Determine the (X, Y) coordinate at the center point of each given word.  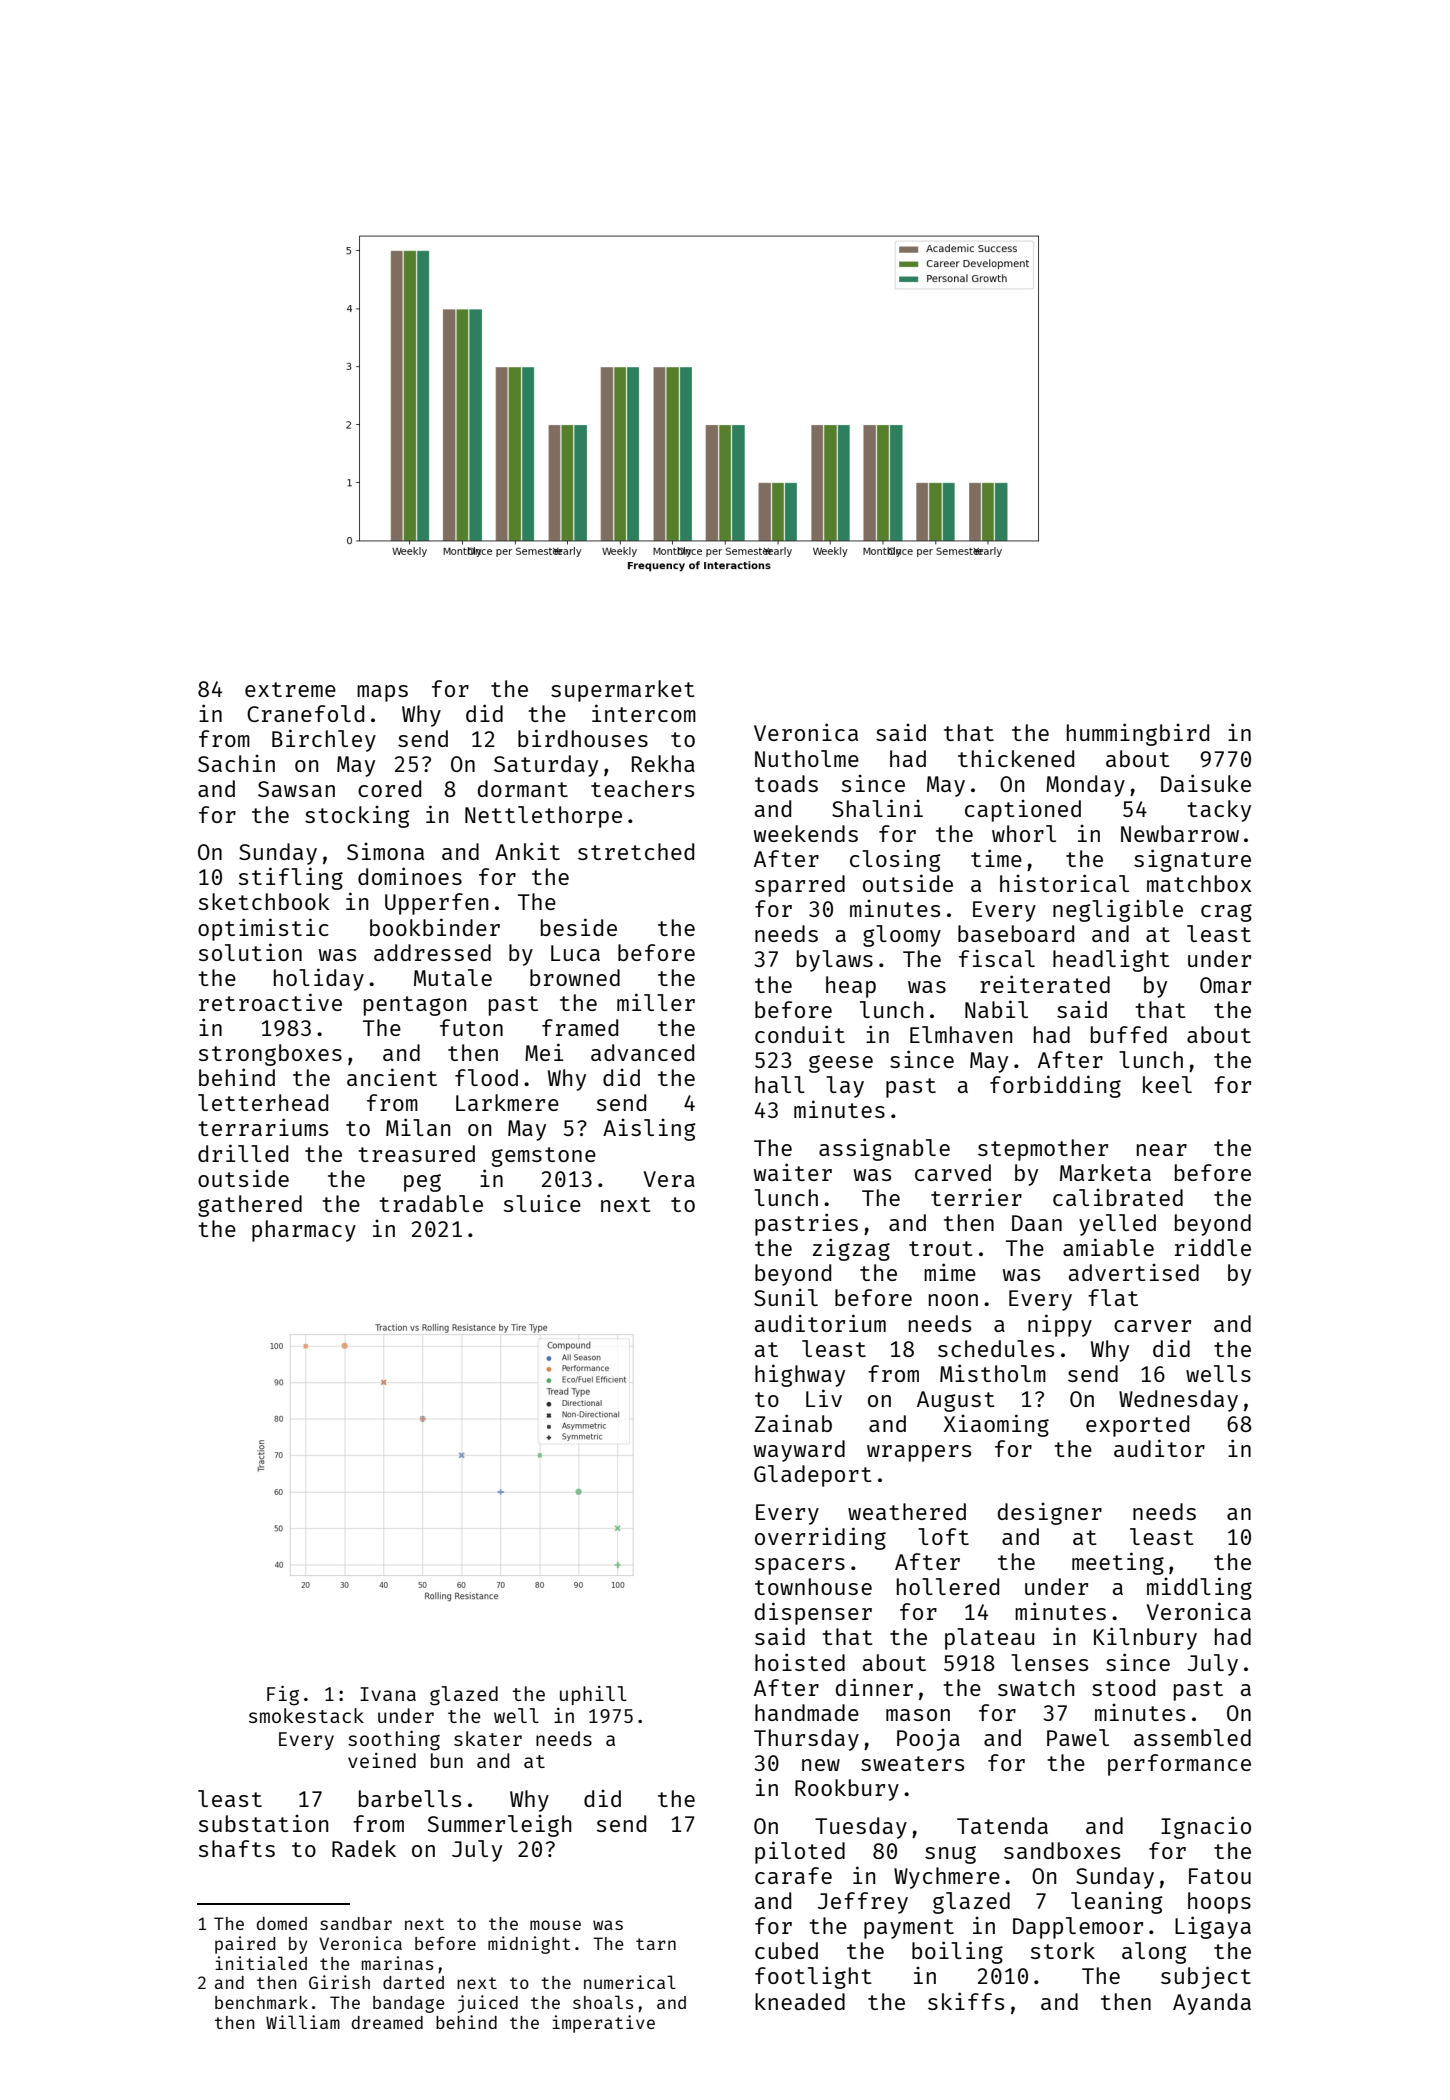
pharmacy (304, 1231)
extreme (290, 689)
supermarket (623, 691)
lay (845, 1087)
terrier (976, 1197)
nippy (1060, 1325)
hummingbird (1138, 734)
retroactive (270, 1002)
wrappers (919, 1453)
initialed (261, 1963)
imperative (603, 2024)
